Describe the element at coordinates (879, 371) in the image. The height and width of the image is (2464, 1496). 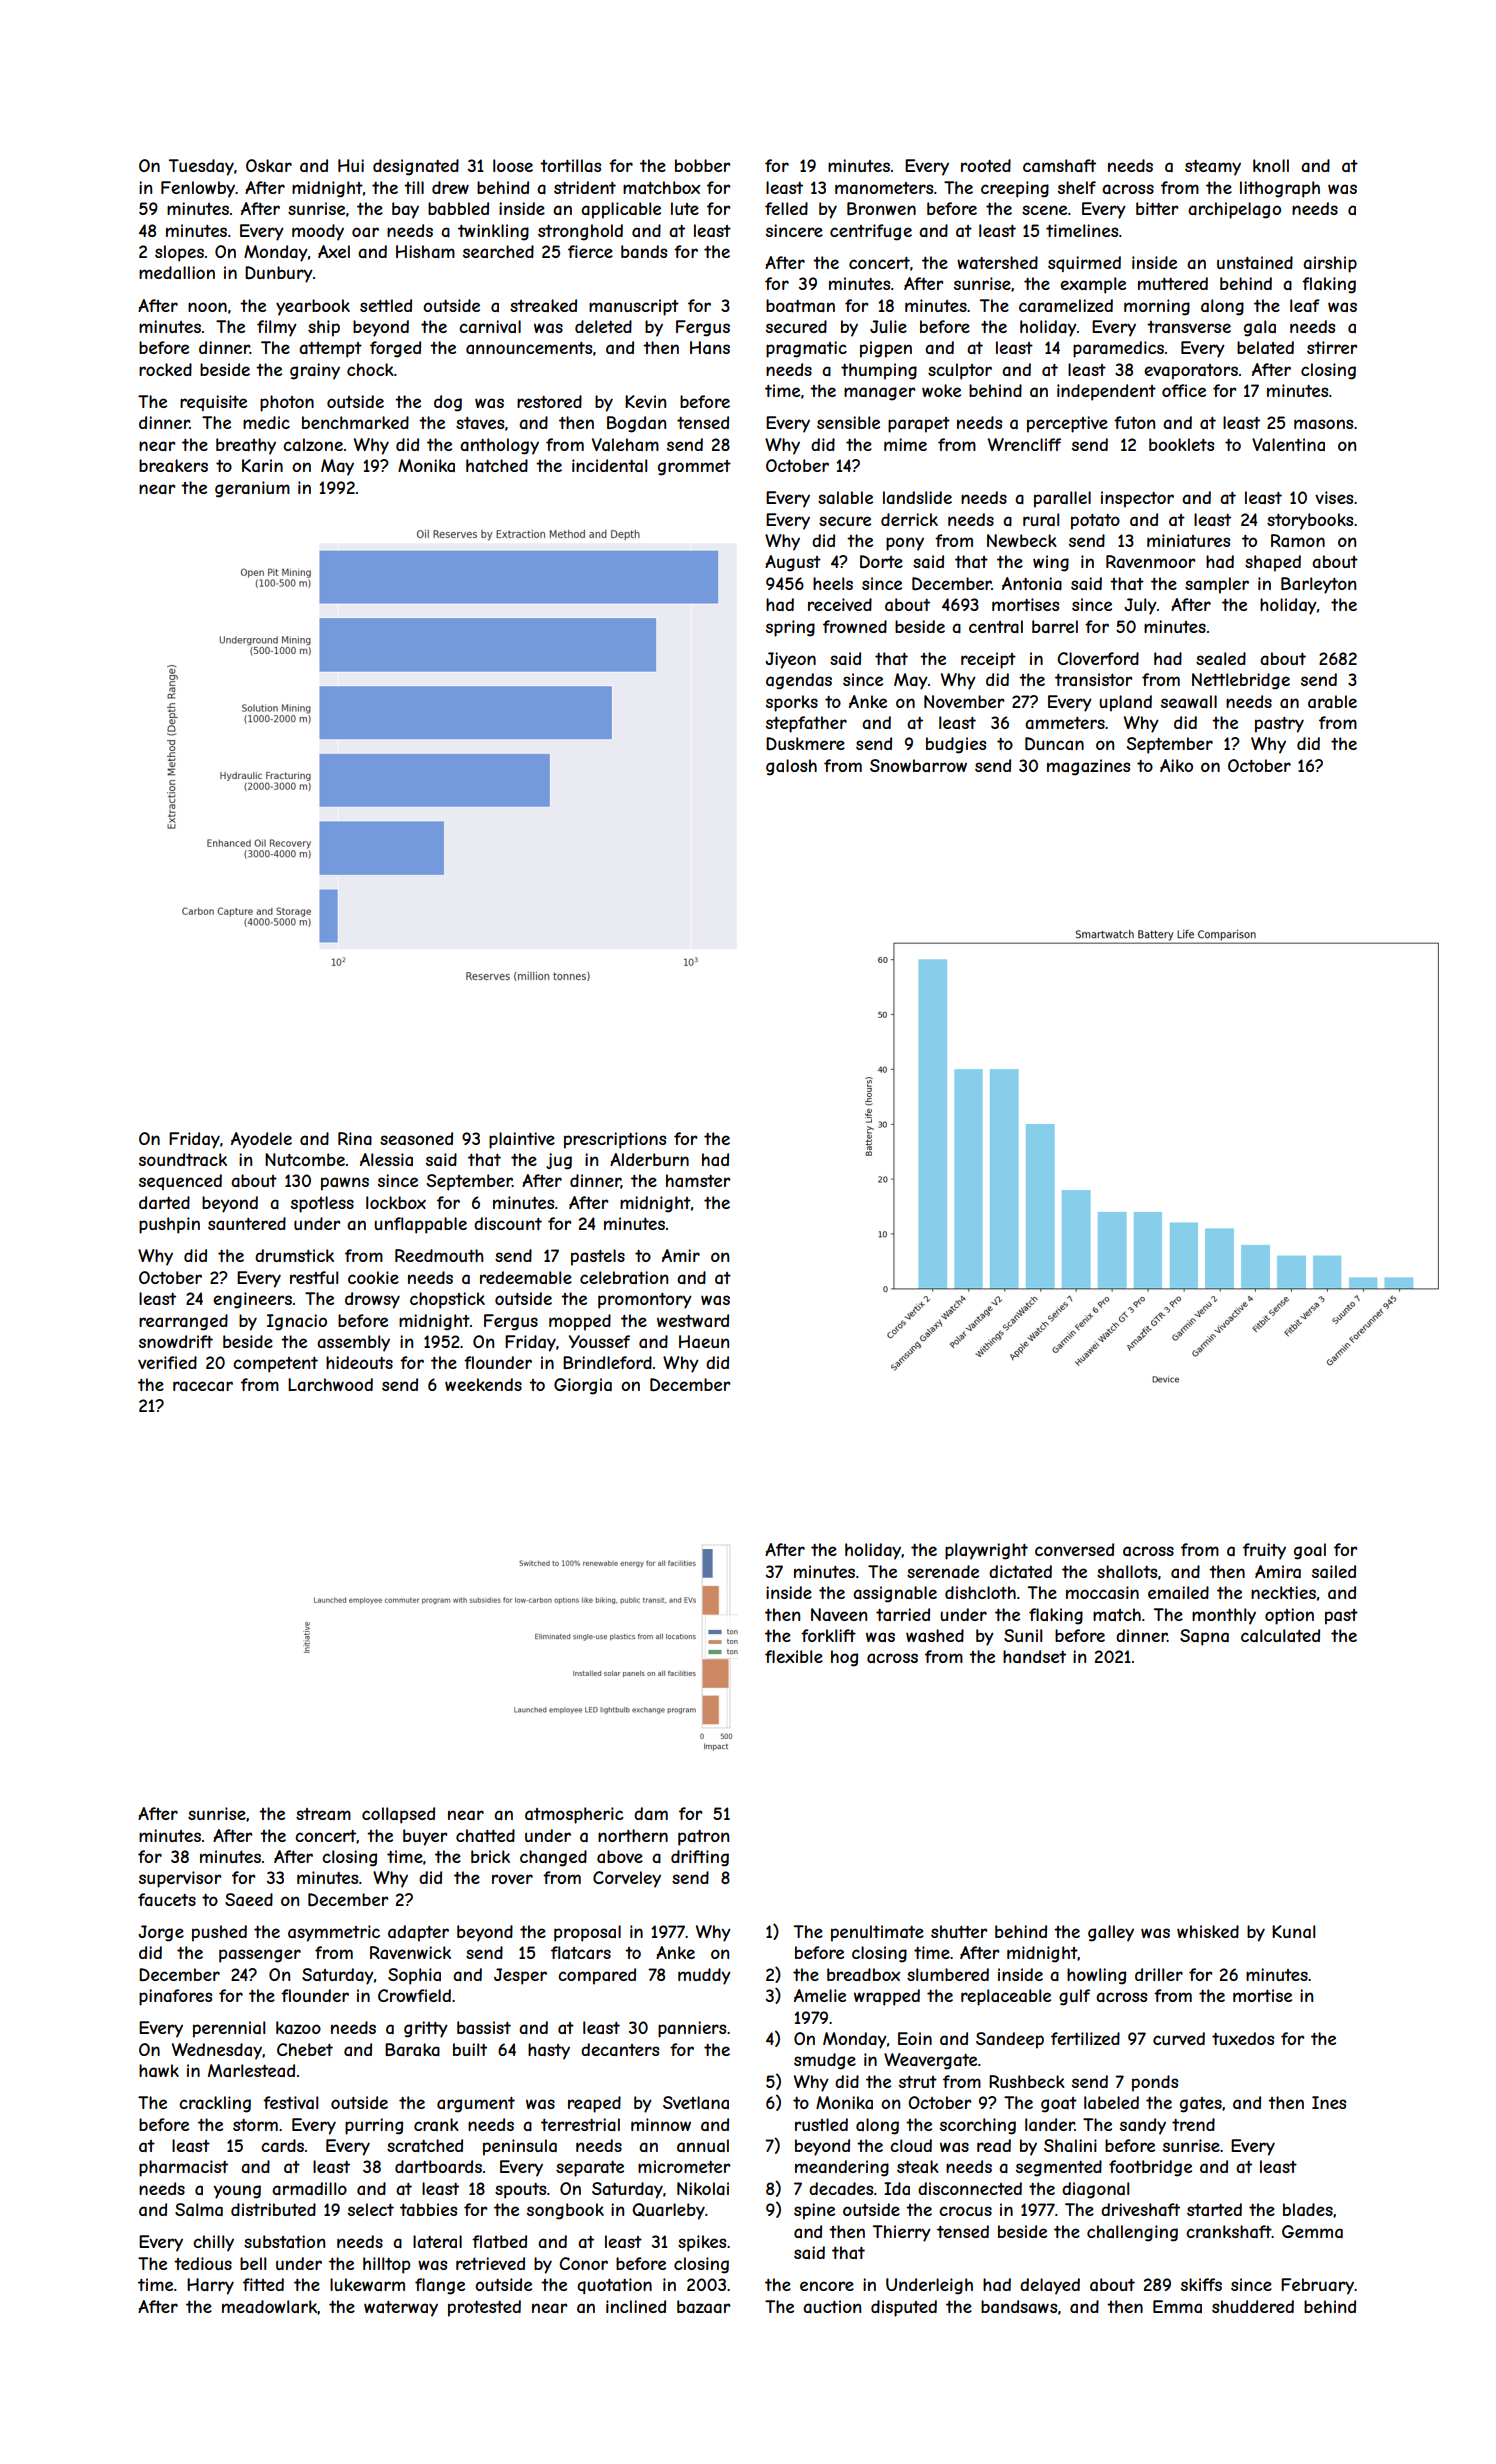
I see `thumping` at that location.
